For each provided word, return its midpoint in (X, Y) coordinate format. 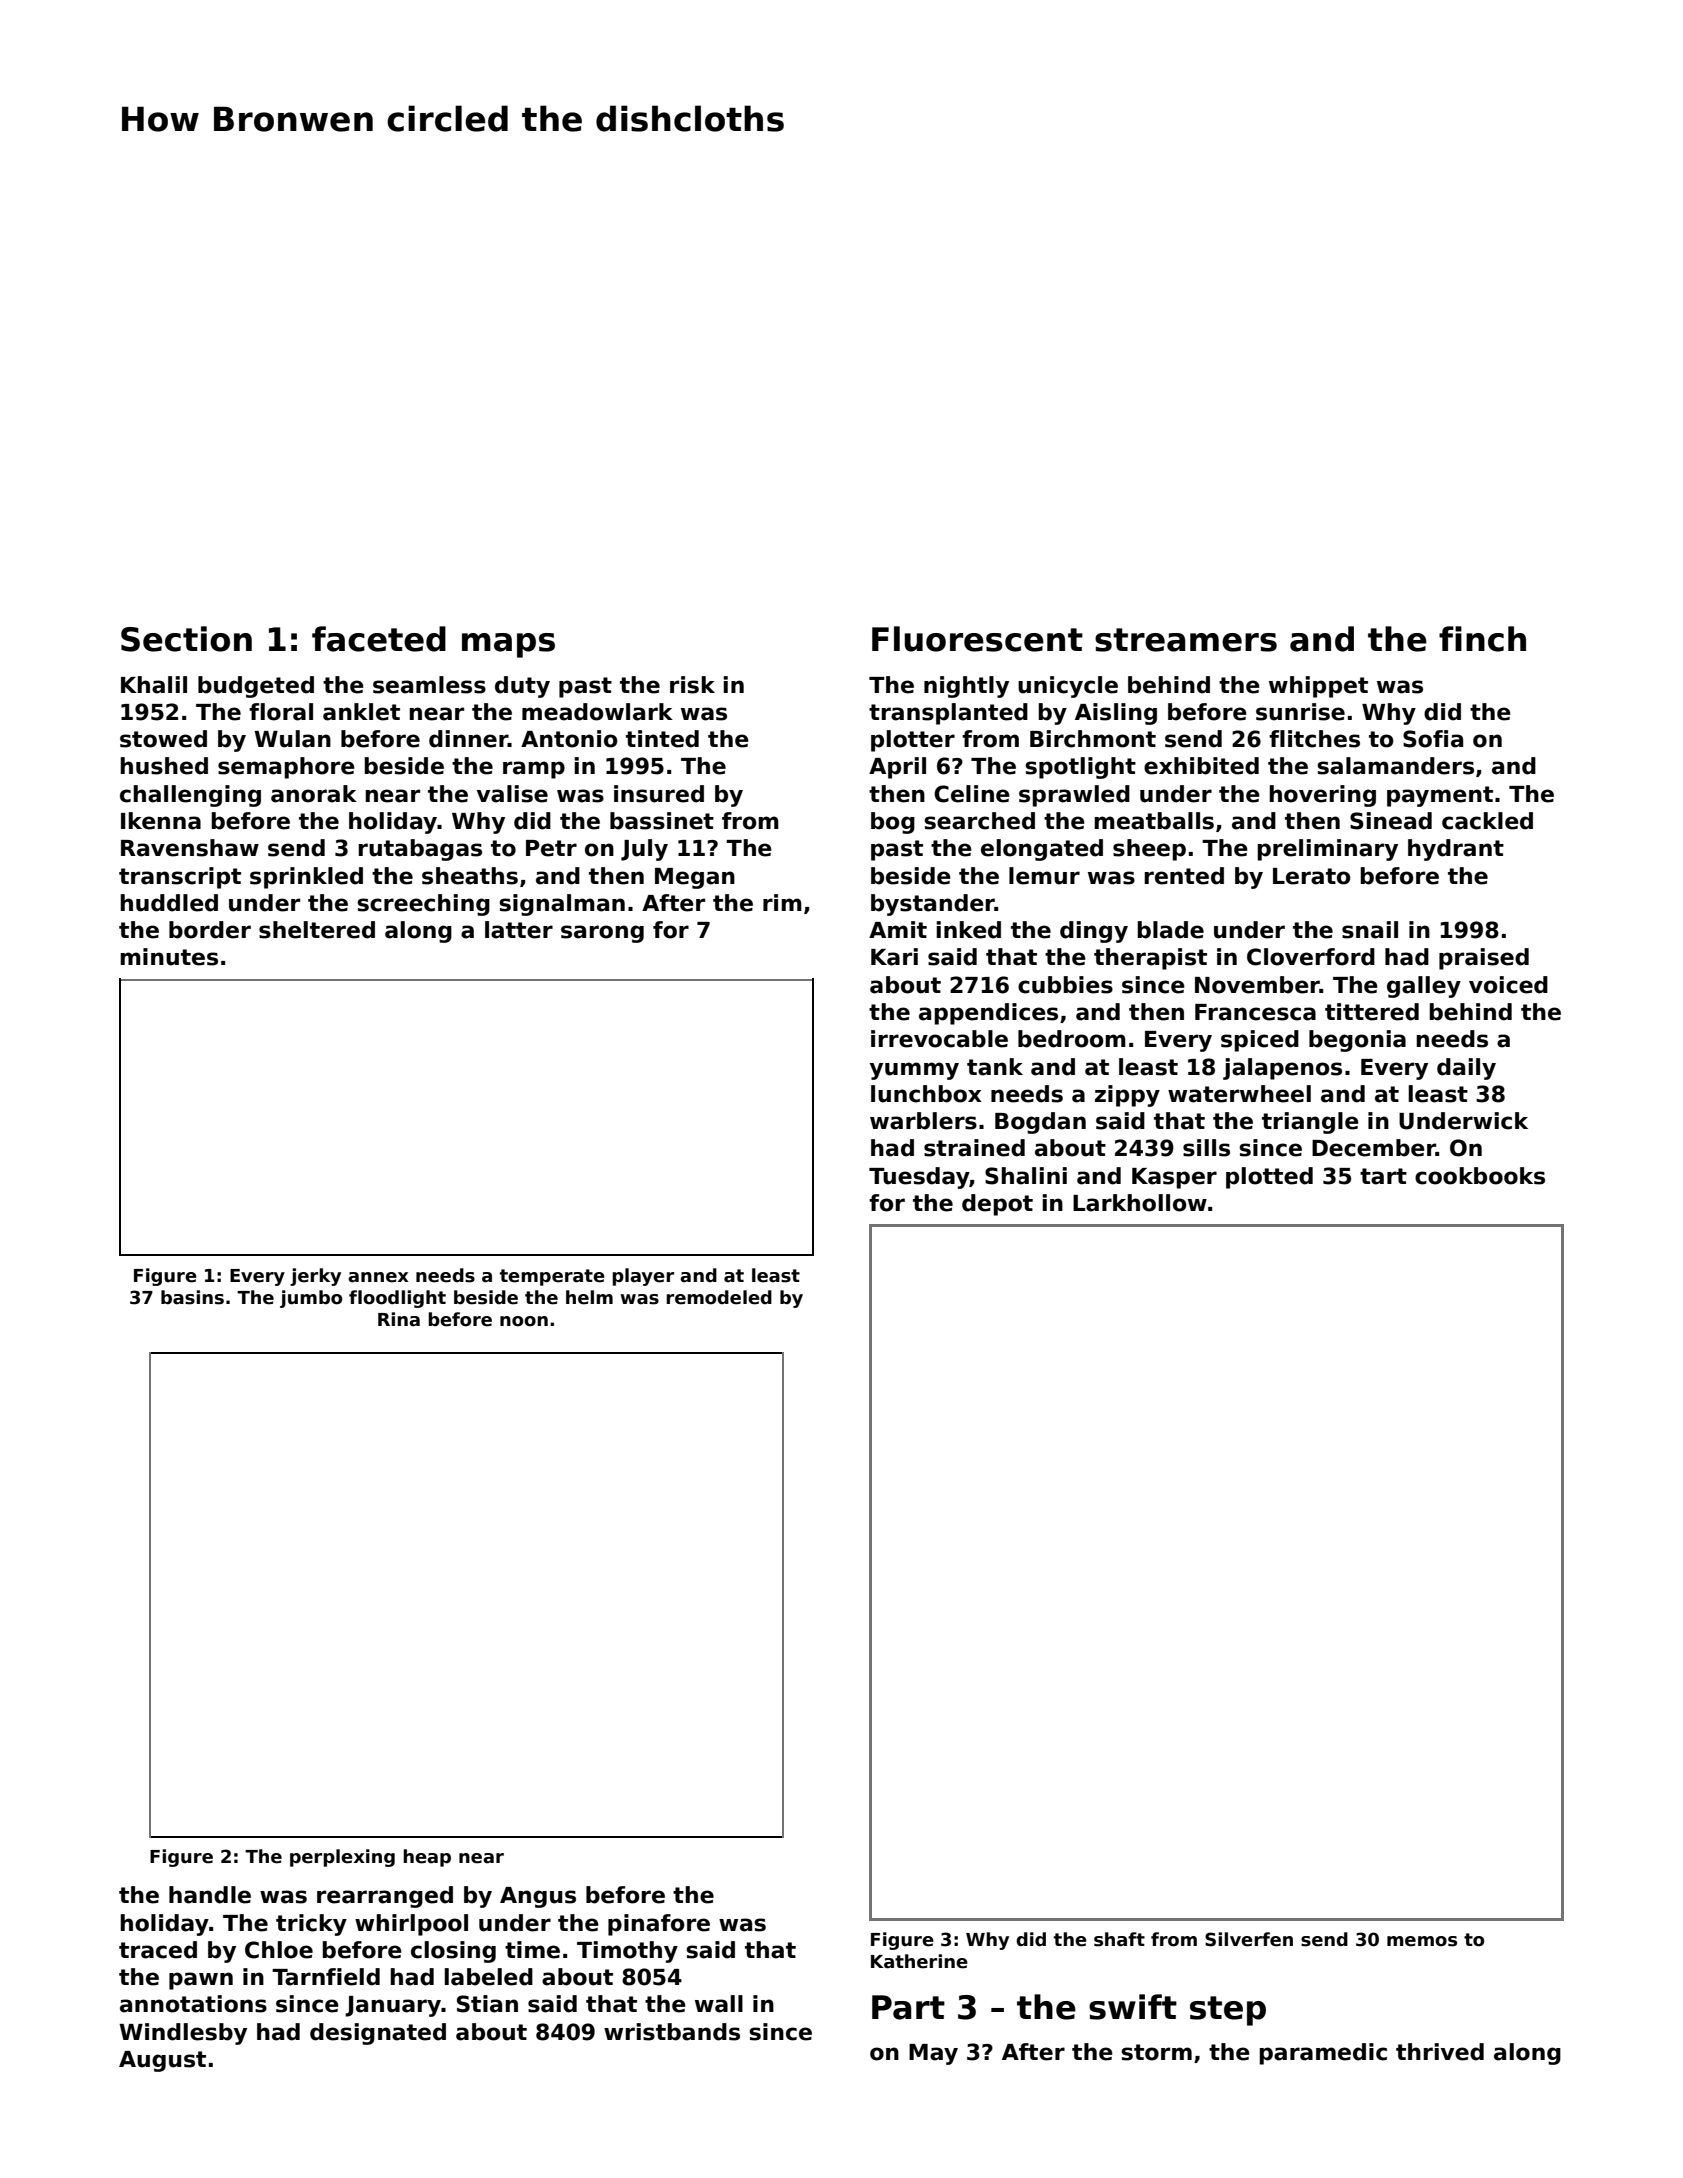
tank (995, 1067)
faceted (379, 639)
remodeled (719, 1297)
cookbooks (1480, 1176)
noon (524, 1321)
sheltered (317, 930)
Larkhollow (1140, 1203)
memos (1422, 1941)
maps (508, 645)
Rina (399, 1319)
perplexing (342, 1858)
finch (1482, 639)
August (162, 2061)
